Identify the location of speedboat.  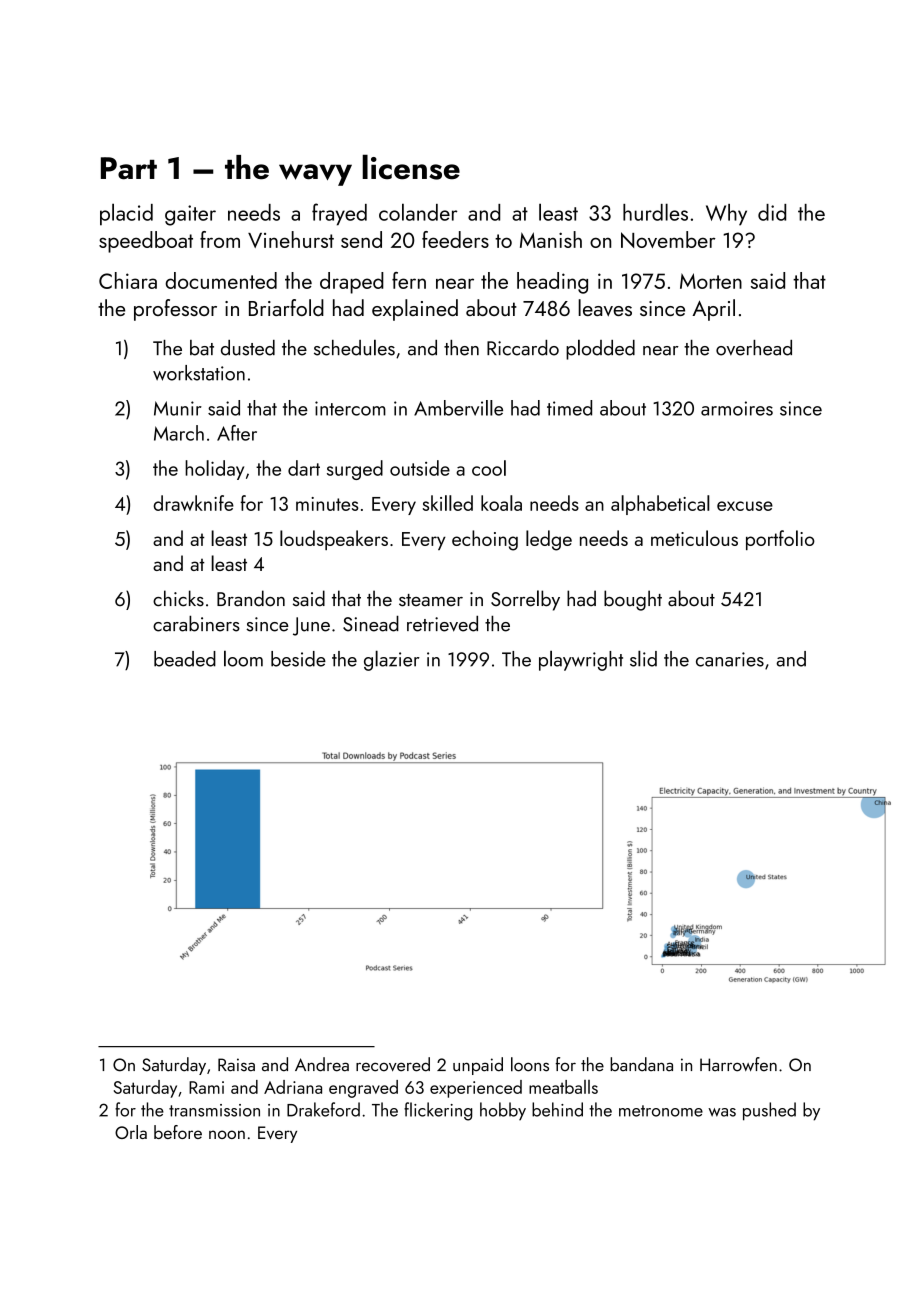
(146, 242).
